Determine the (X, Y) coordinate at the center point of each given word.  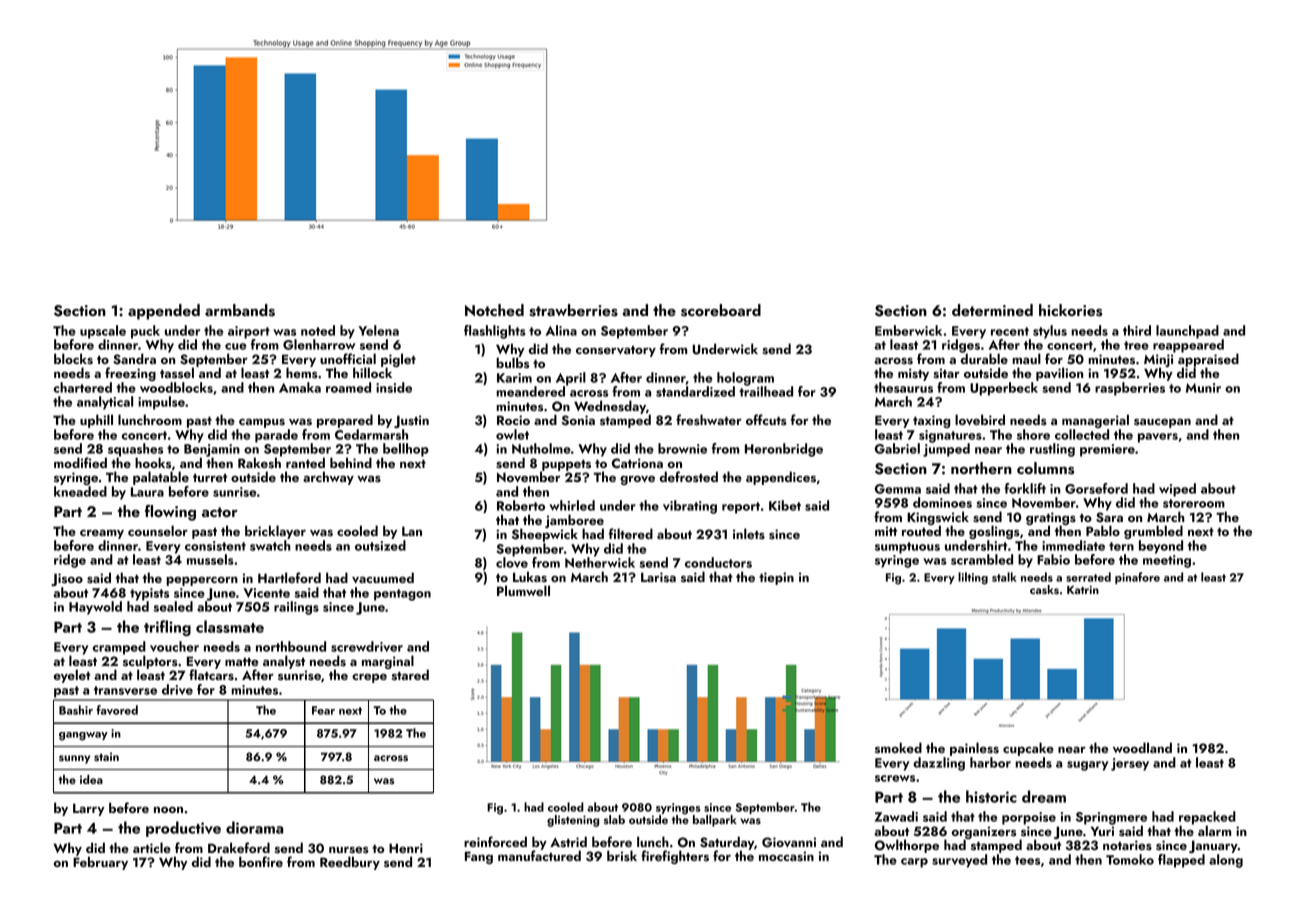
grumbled (1153, 532)
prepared (345, 421)
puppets (565, 466)
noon (168, 810)
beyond (1161, 547)
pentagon (402, 595)
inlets (749, 534)
